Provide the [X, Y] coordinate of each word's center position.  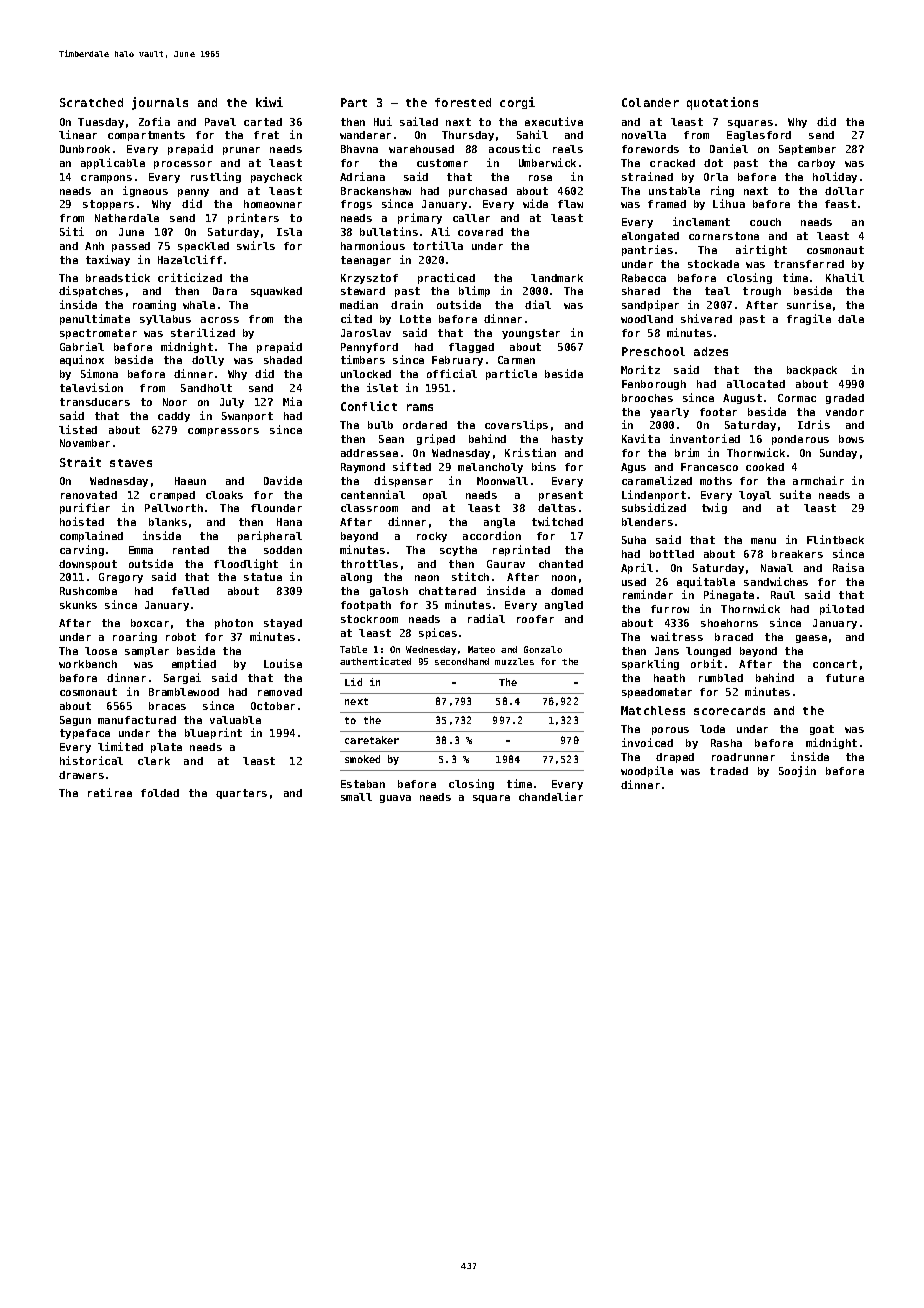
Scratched [91, 102]
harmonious [373, 245]
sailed [419, 121]
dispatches [91, 291]
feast [840, 204]
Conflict [369, 406]
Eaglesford [759, 136]
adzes [711, 351]
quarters [241, 794]
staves [131, 463]
